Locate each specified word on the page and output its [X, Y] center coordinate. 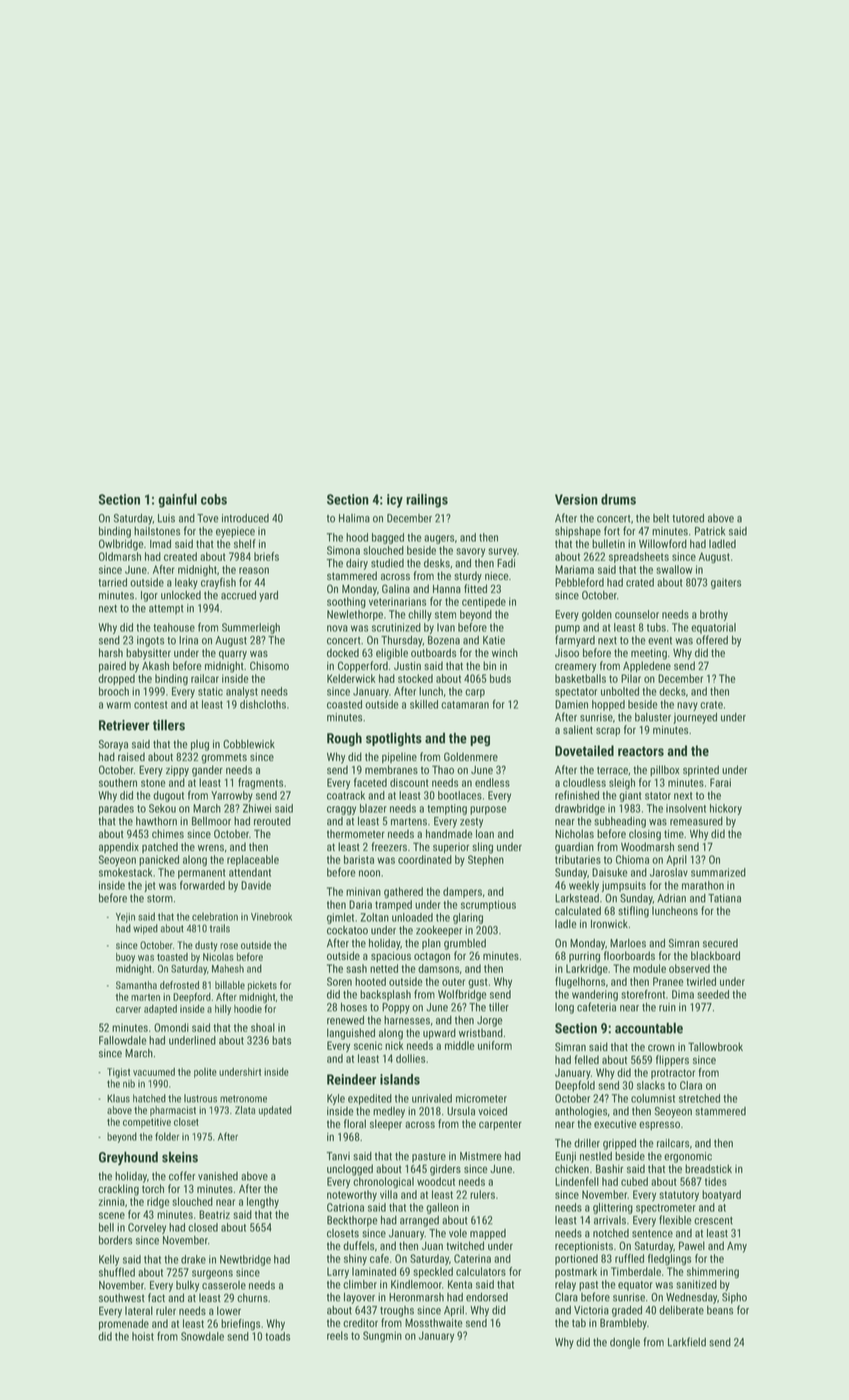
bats [281, 1040]
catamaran [465, 705]
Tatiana [724, 898]
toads [278, 1336]
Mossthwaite [434, 1322]
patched [160, 847]
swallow [674, 569]
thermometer [356, 833]
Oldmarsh [120, 556]
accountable [649, 1028]
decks [672, 691]
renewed [345, 1020]
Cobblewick [249, 744]
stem [445, 615]
